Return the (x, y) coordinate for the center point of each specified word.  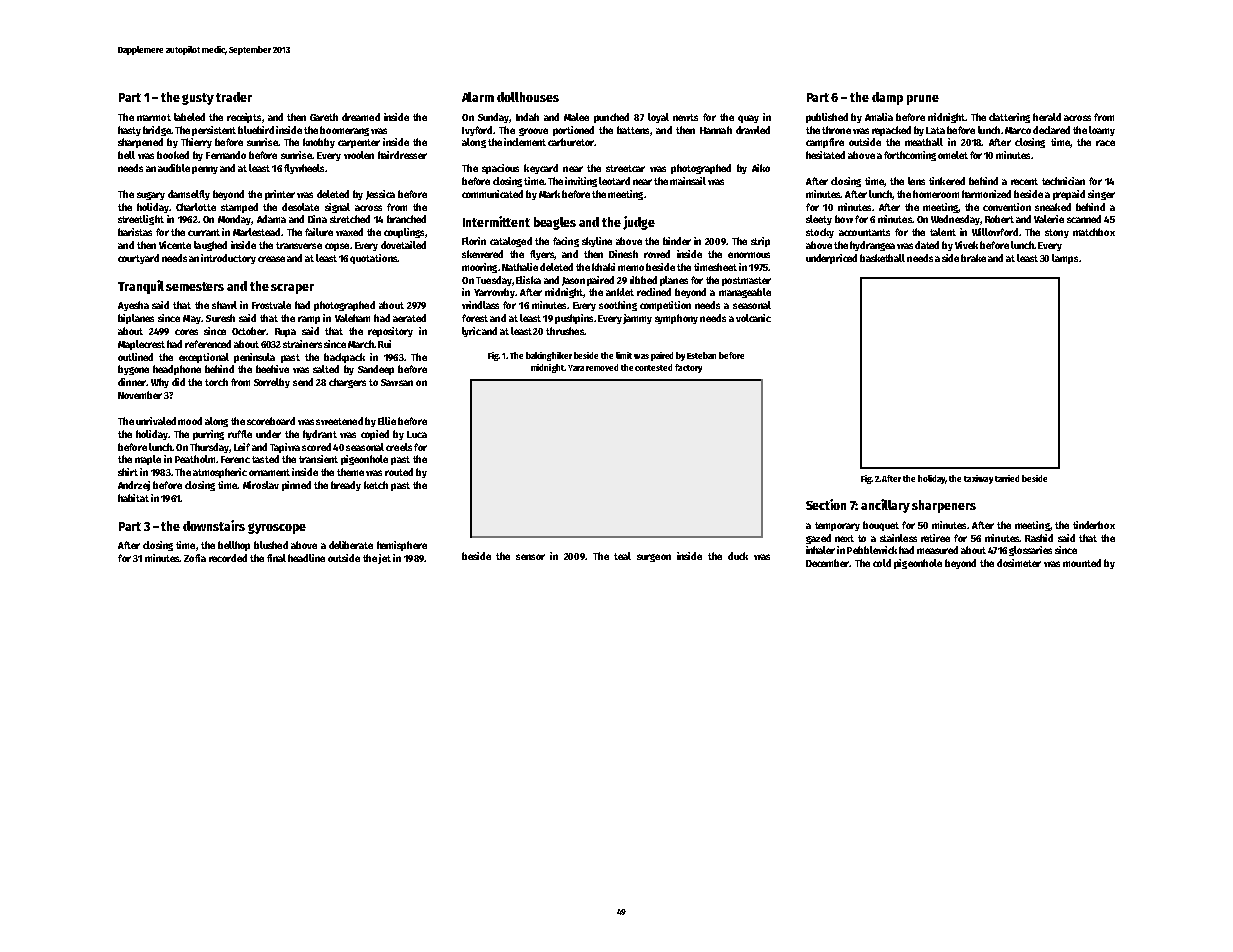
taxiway (978, 479)
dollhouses (528, 97)
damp (887, 98)
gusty (198, 99)
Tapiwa (285, 448)
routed (399, 472)
